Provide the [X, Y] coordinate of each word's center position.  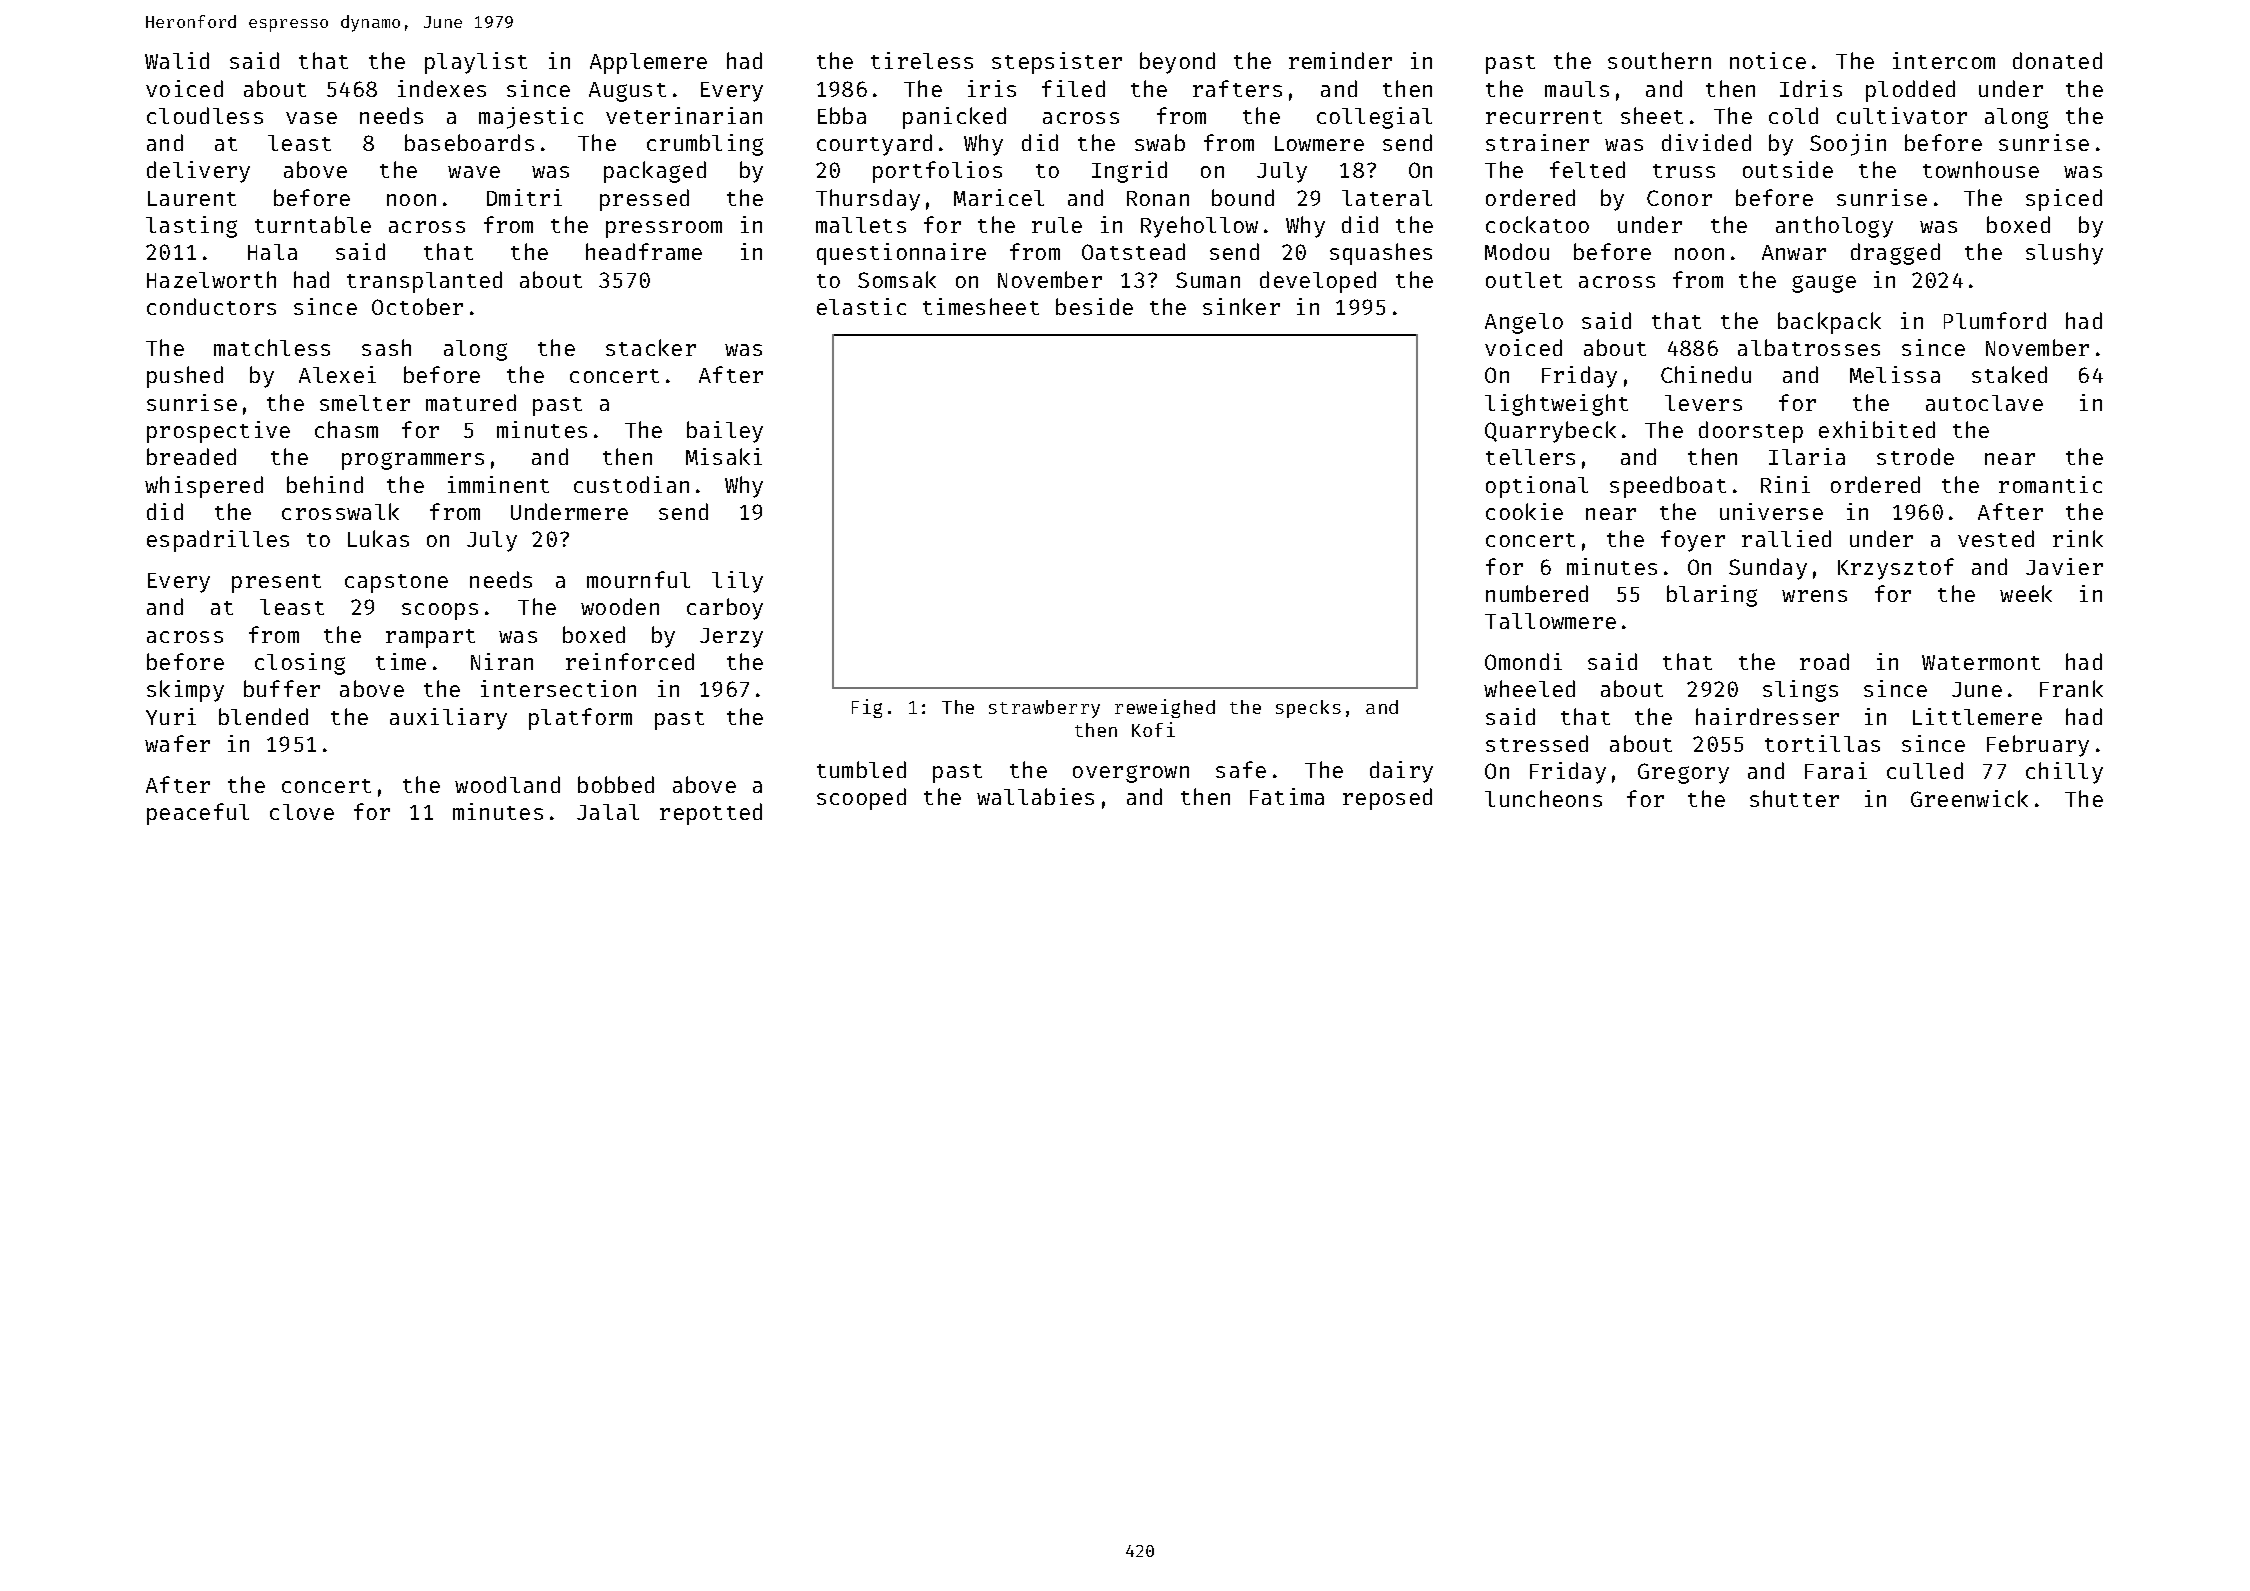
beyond [1177, 63]
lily [737, 582]
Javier [2064, 566]
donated [2057, 60]
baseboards [469, 142]
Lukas [378, 538]
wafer [177, 743]
